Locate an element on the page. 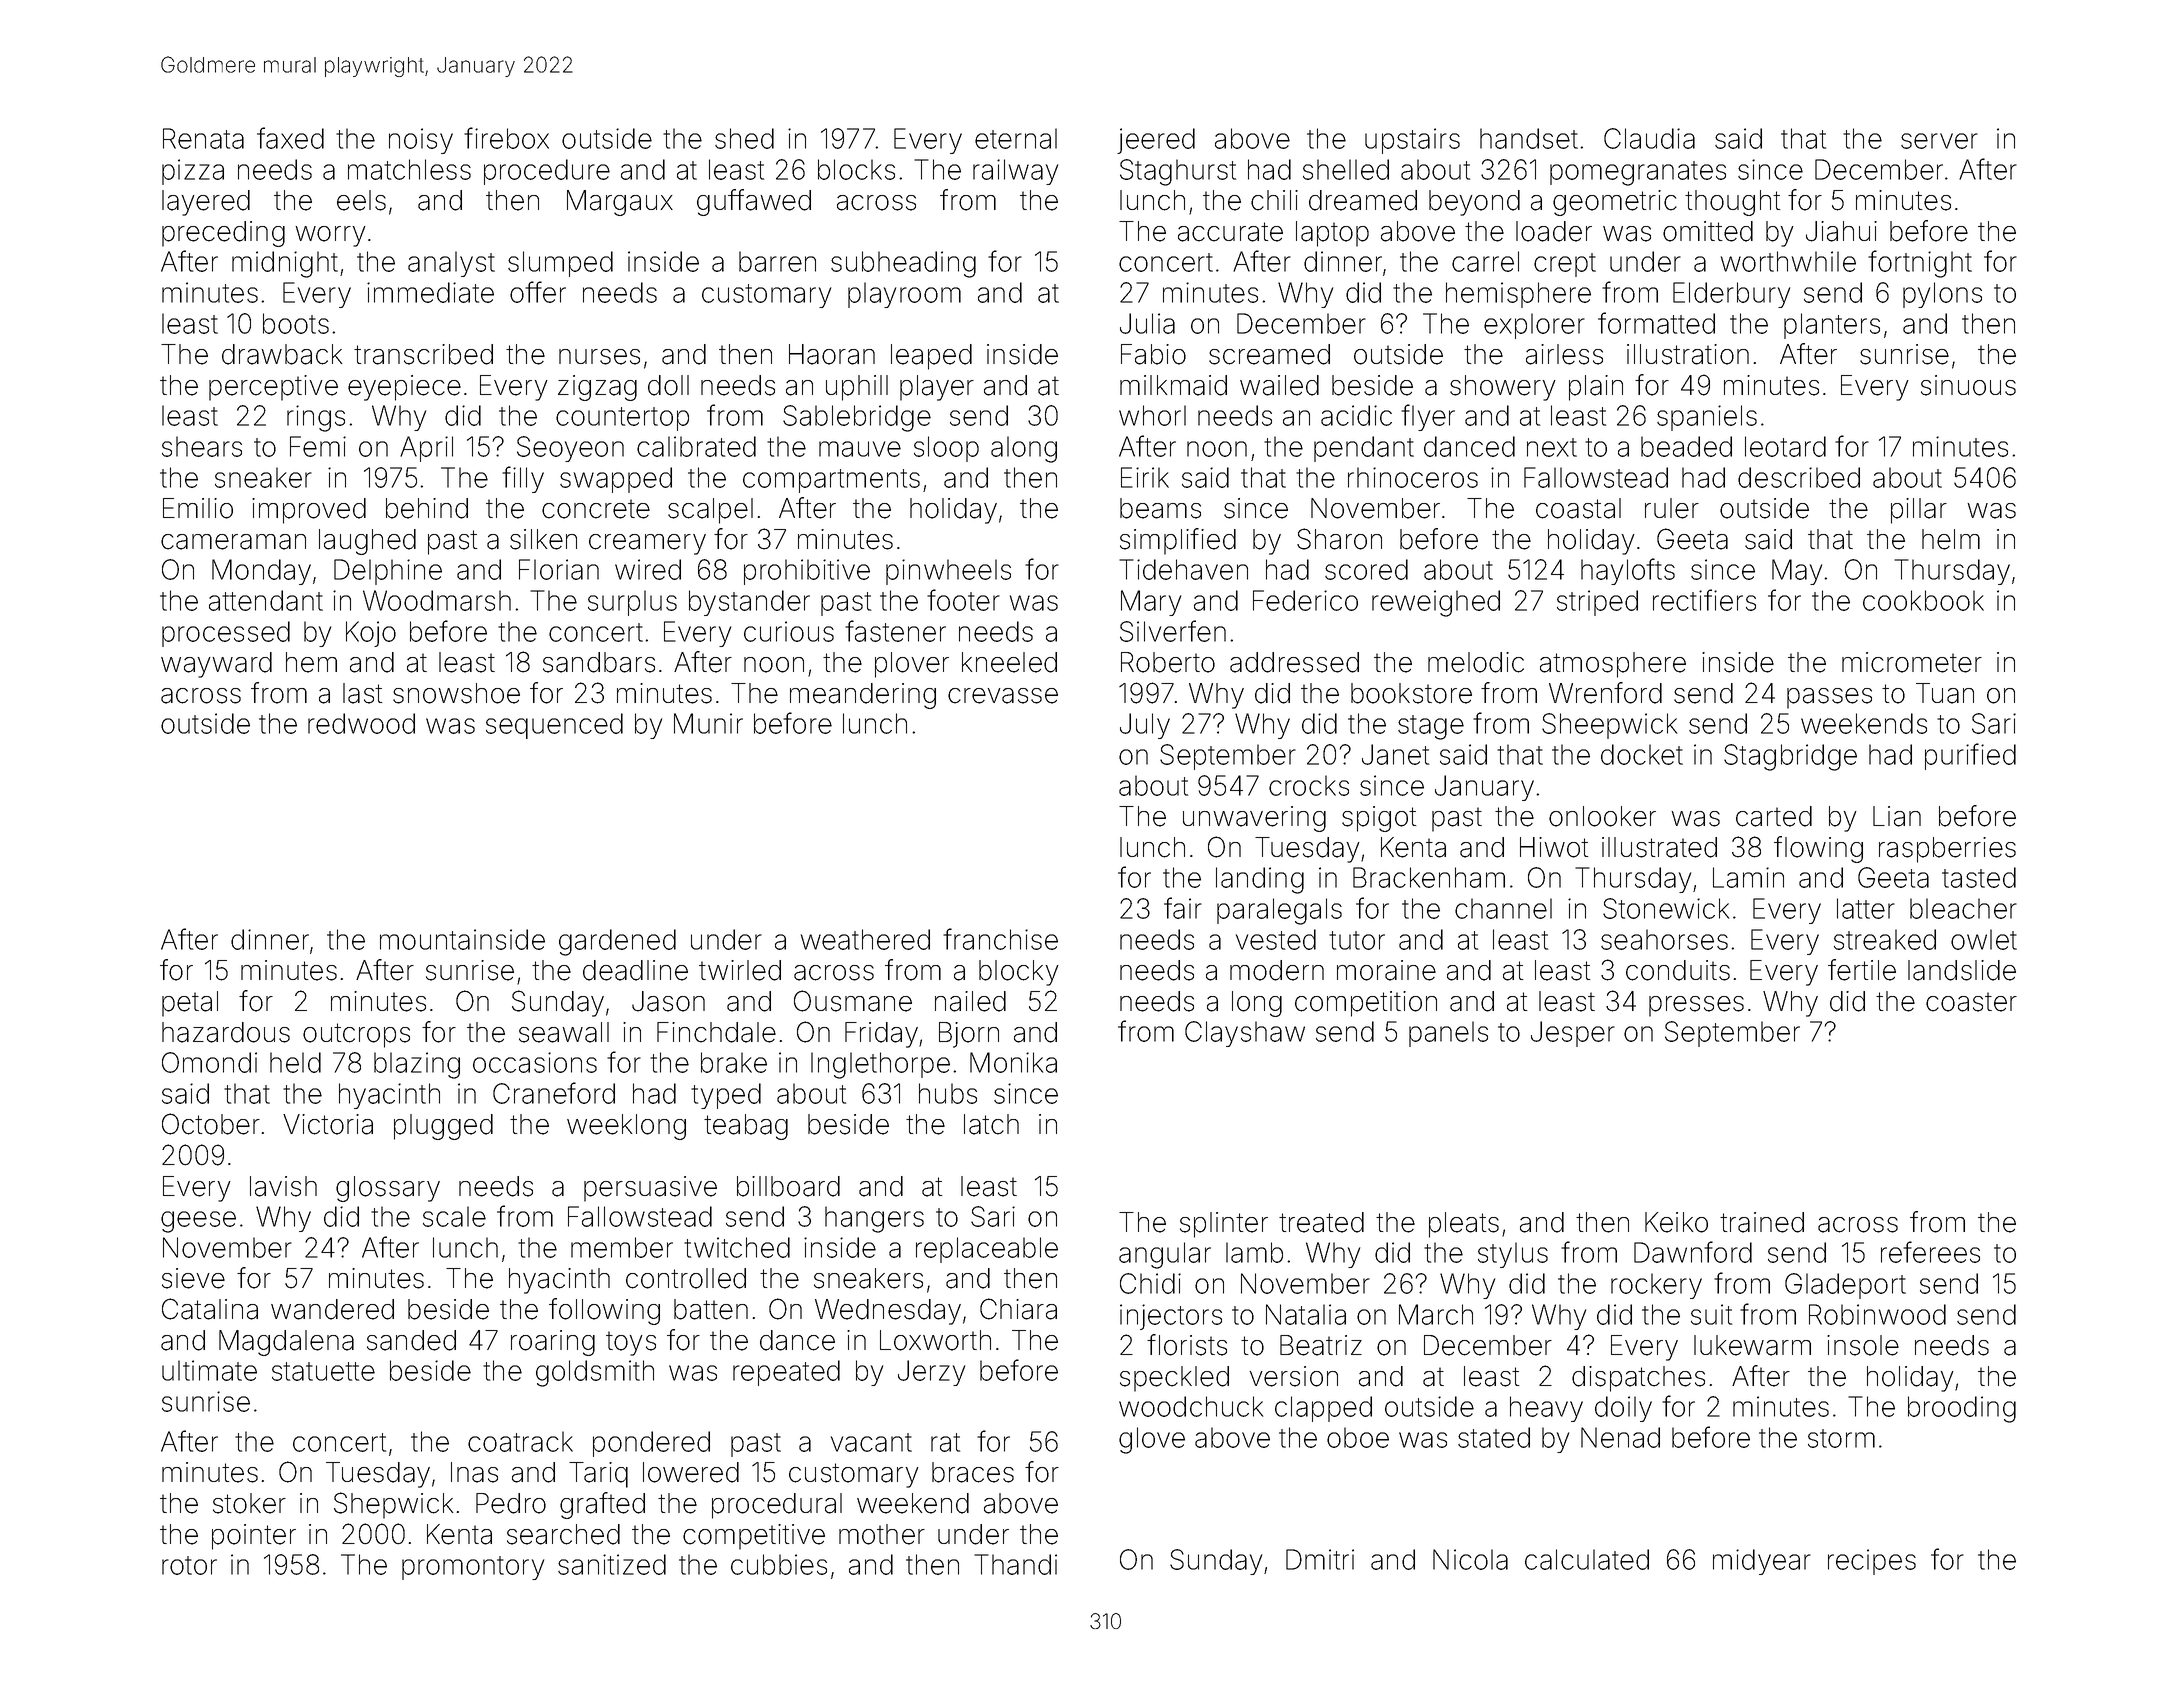 The height and width of the document is (1683, 2178). preceding is located at coordinates (223, 234).
